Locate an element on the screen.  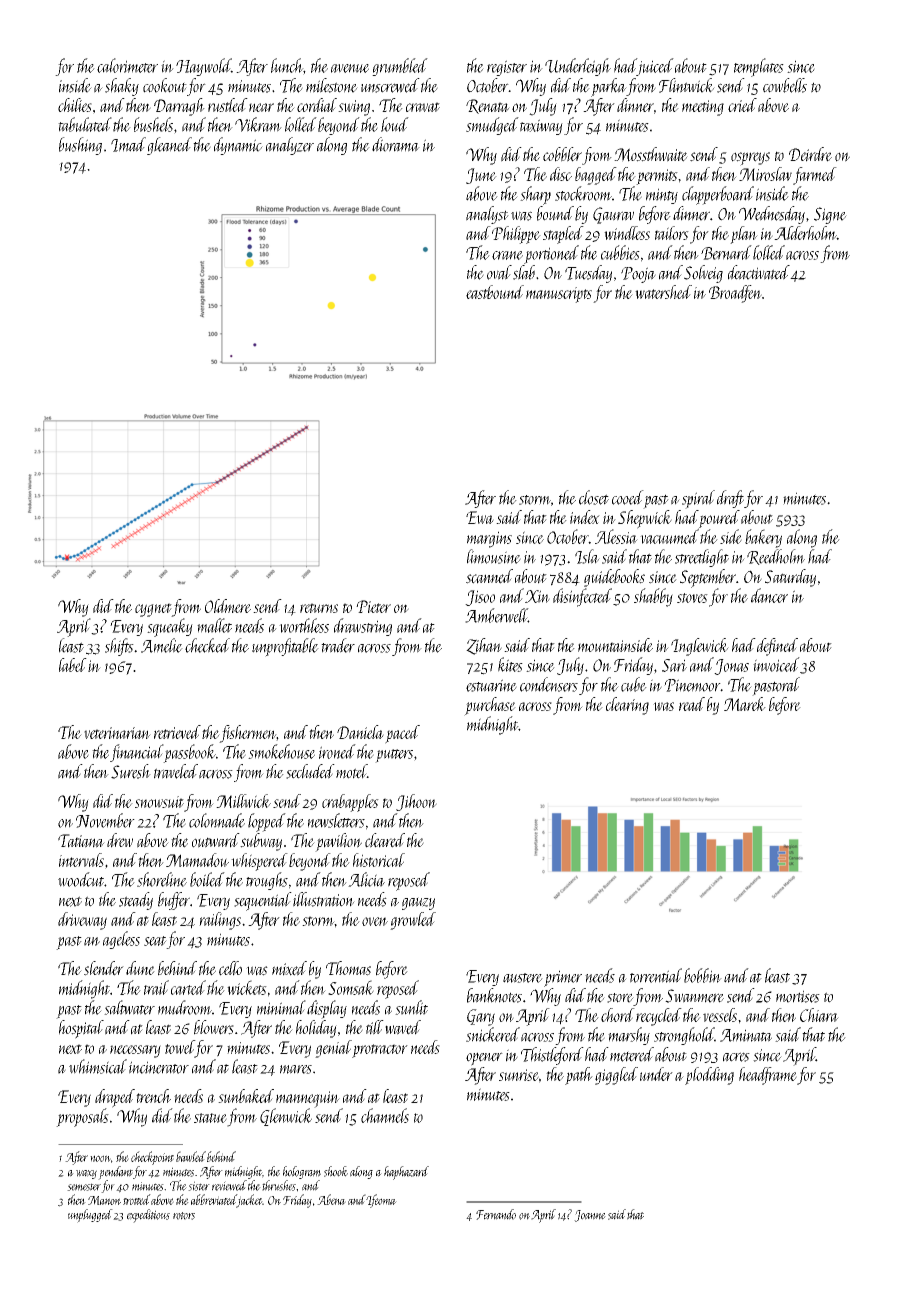
retrieved is located at coordinates (177, 732).
